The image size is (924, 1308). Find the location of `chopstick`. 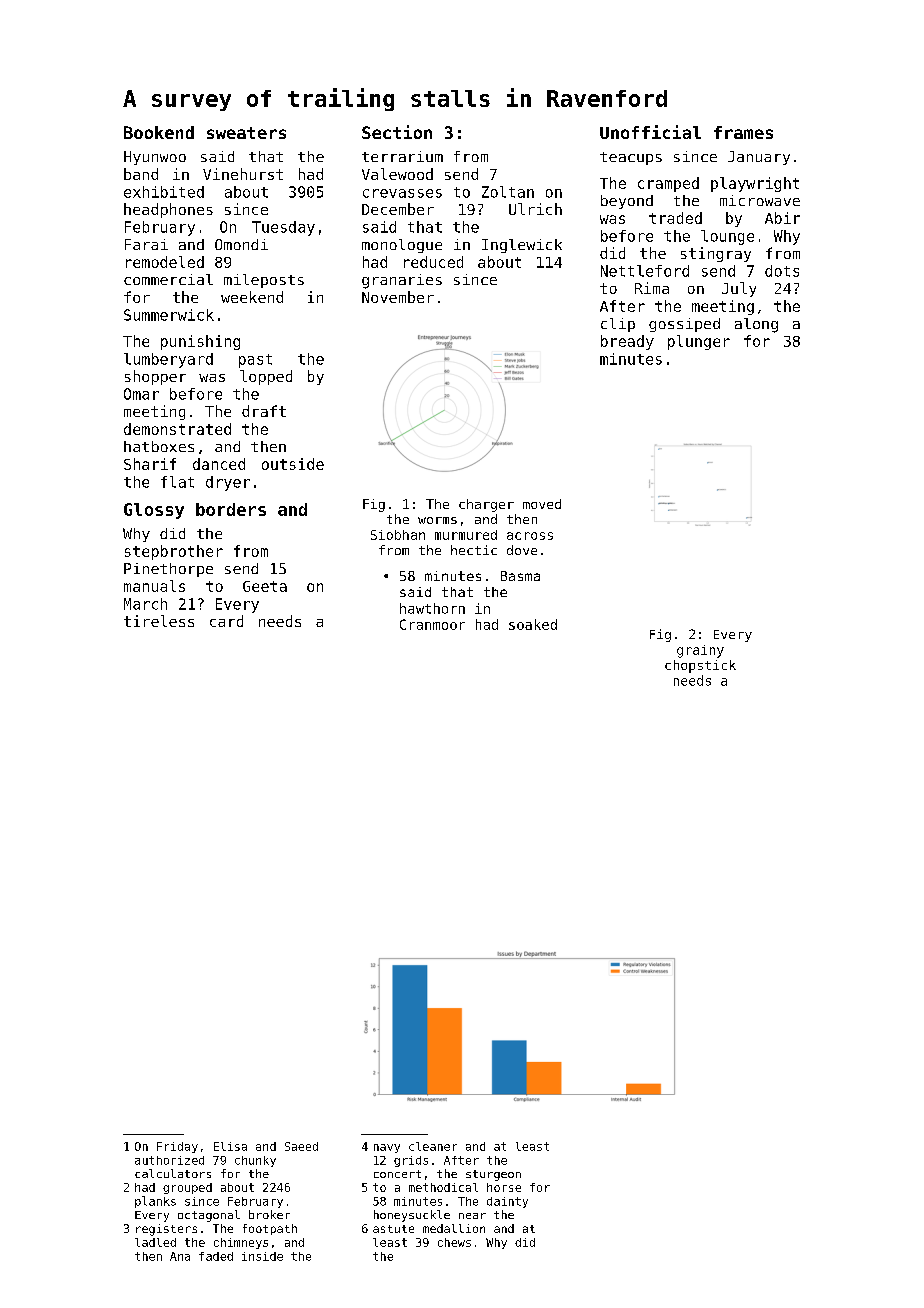

chopstick is located at coordinates (700, 666).
